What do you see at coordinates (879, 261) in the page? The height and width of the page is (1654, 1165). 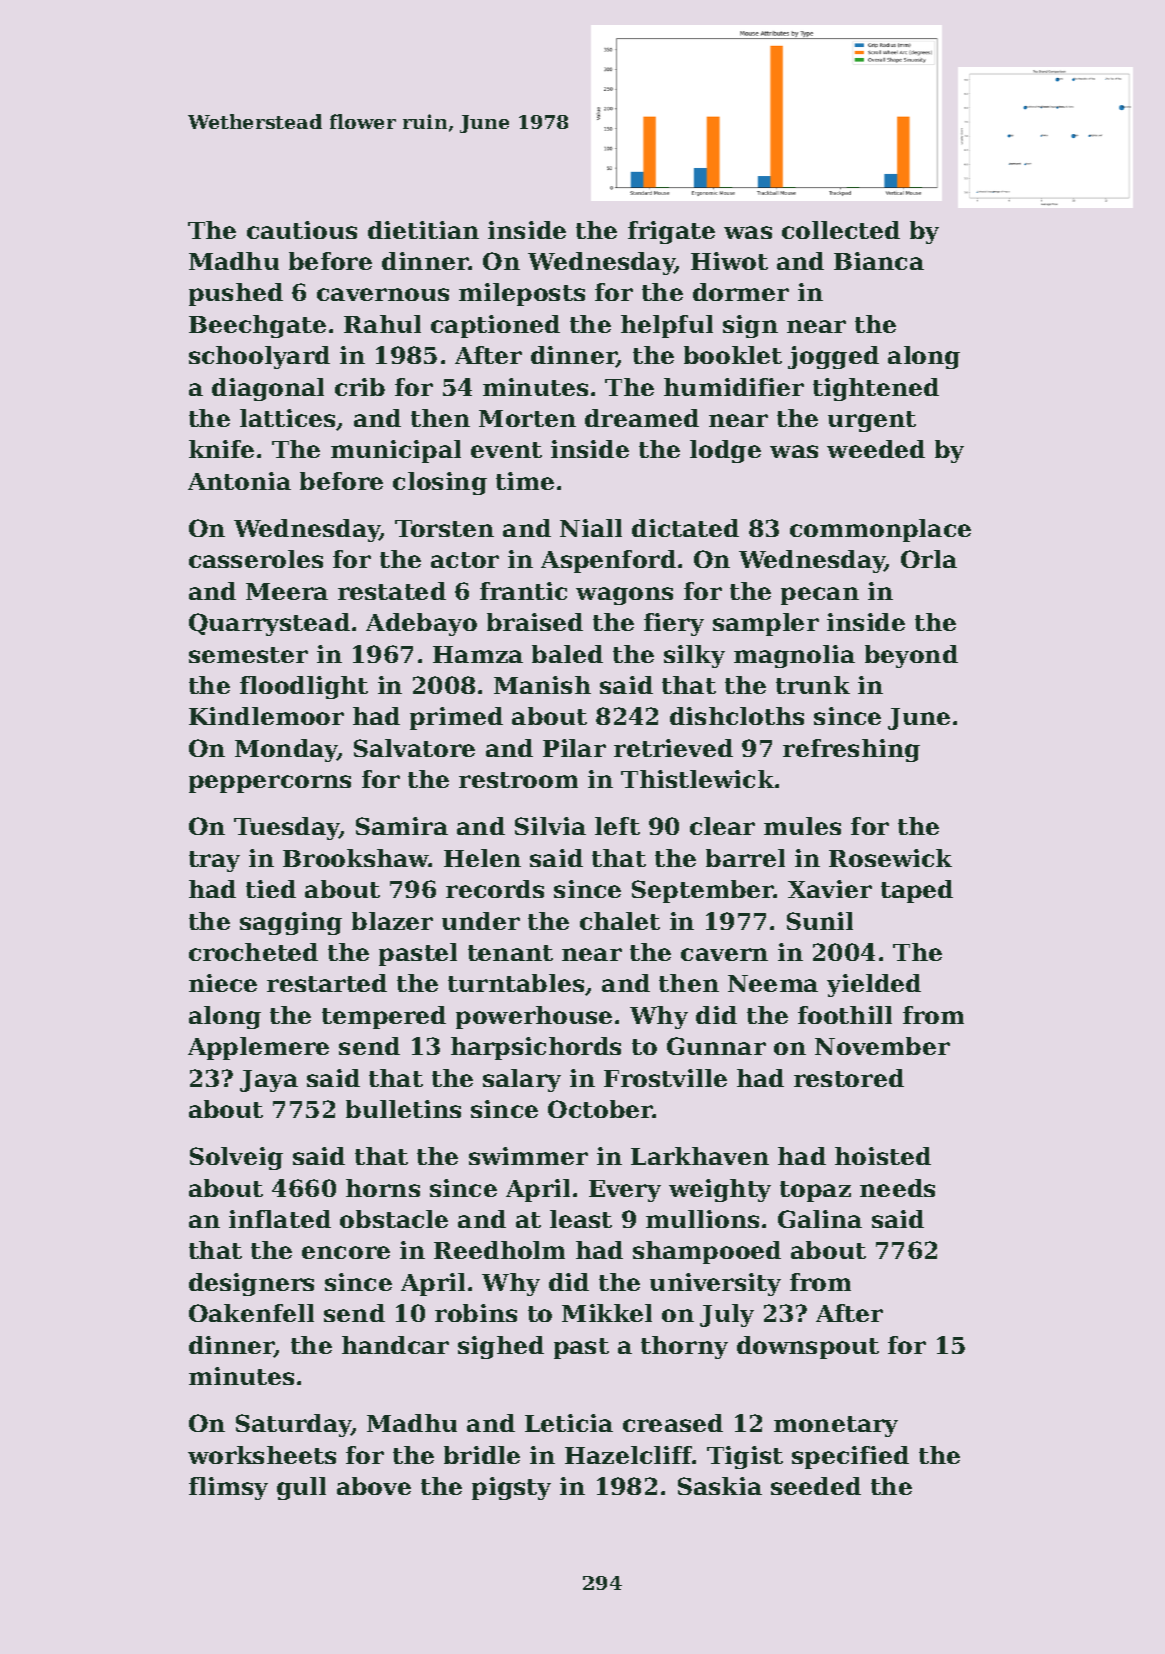 I see `Bianca` at bounding box center [879, 261].
